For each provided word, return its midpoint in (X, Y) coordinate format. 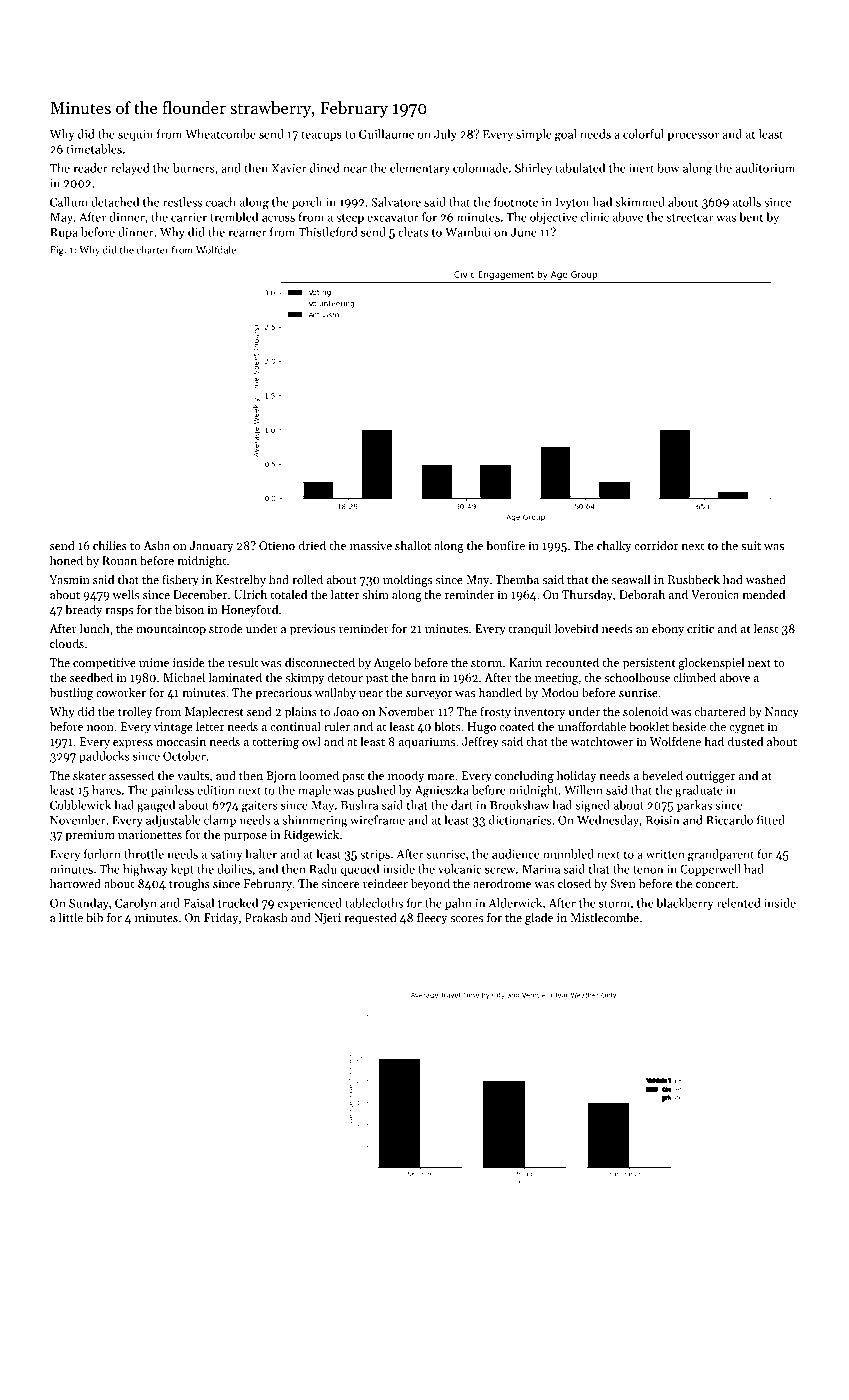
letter (210, 726)
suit (751, 545)
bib (94, 917)
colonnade (480, 168)
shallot (413, 545)
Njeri (327, 919)
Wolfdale (216, 249)
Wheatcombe (220, 134)
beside (689, 726)
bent (751, 217)
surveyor (429, 695)
